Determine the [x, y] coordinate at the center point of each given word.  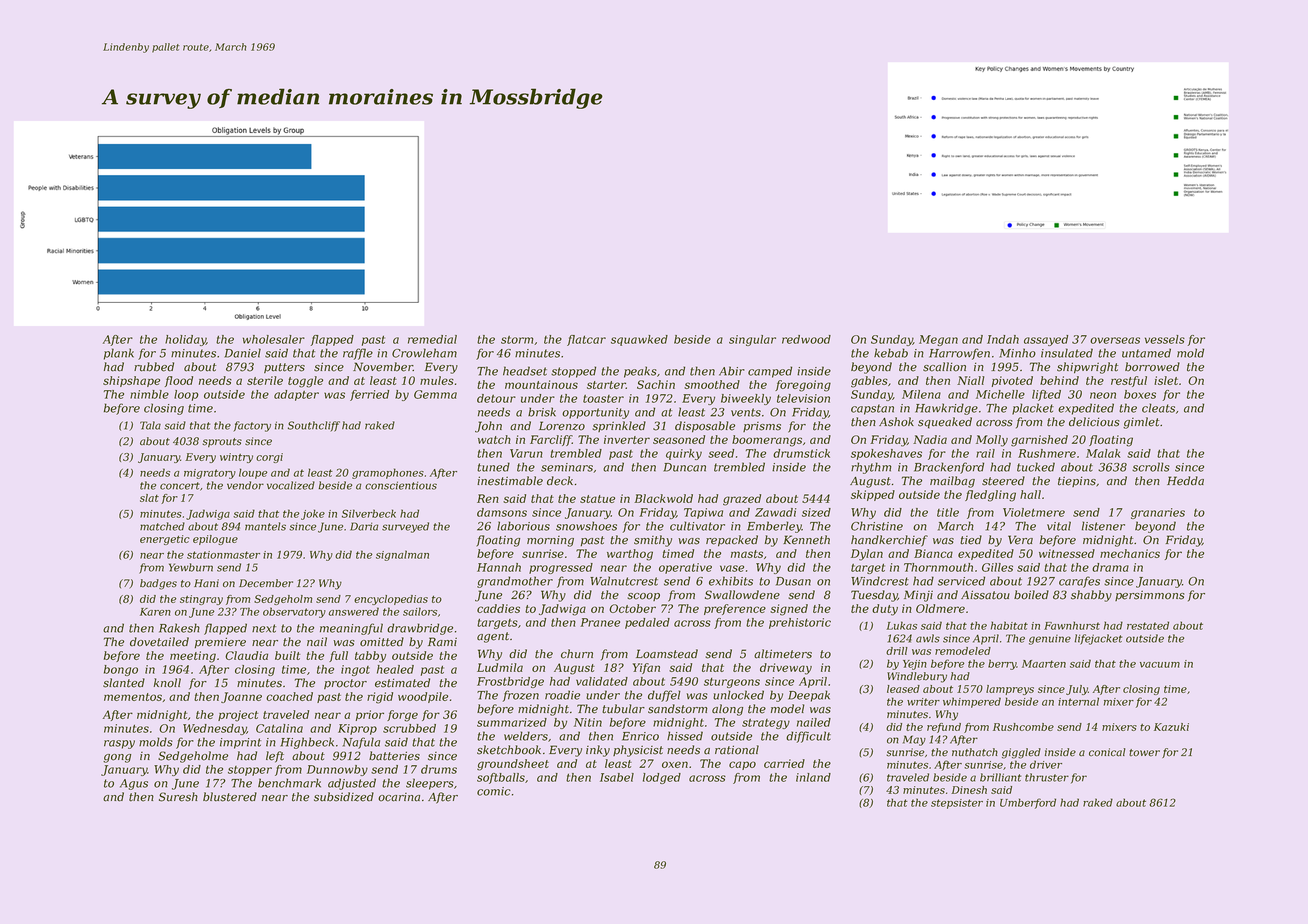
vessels [1165, 339]
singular [752, 340]
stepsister [957, 804]
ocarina [399, 797]
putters [284, 368]
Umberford [1028, 803]
